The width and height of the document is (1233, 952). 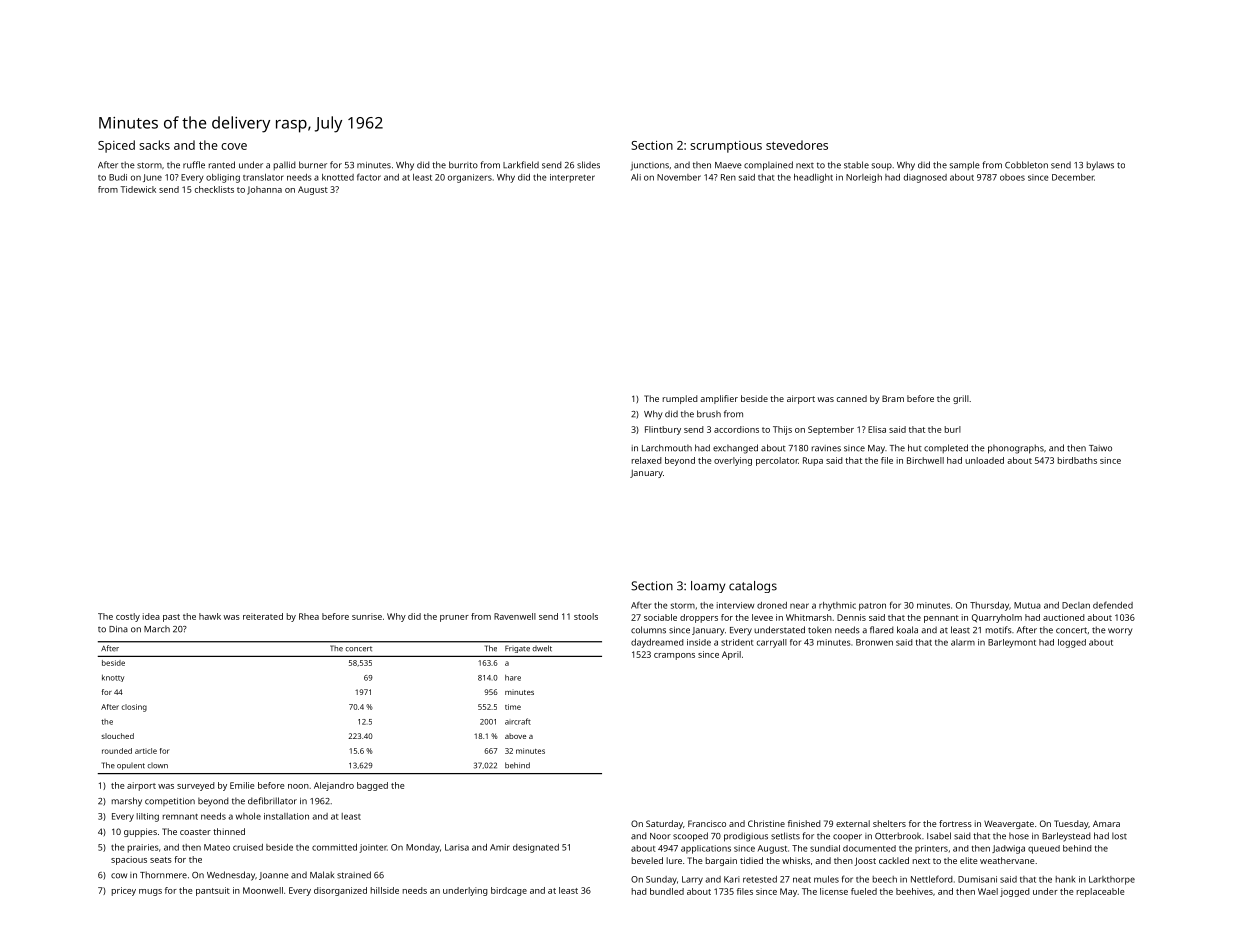 I want to click on jogged, so click(x=1015, y=892).
